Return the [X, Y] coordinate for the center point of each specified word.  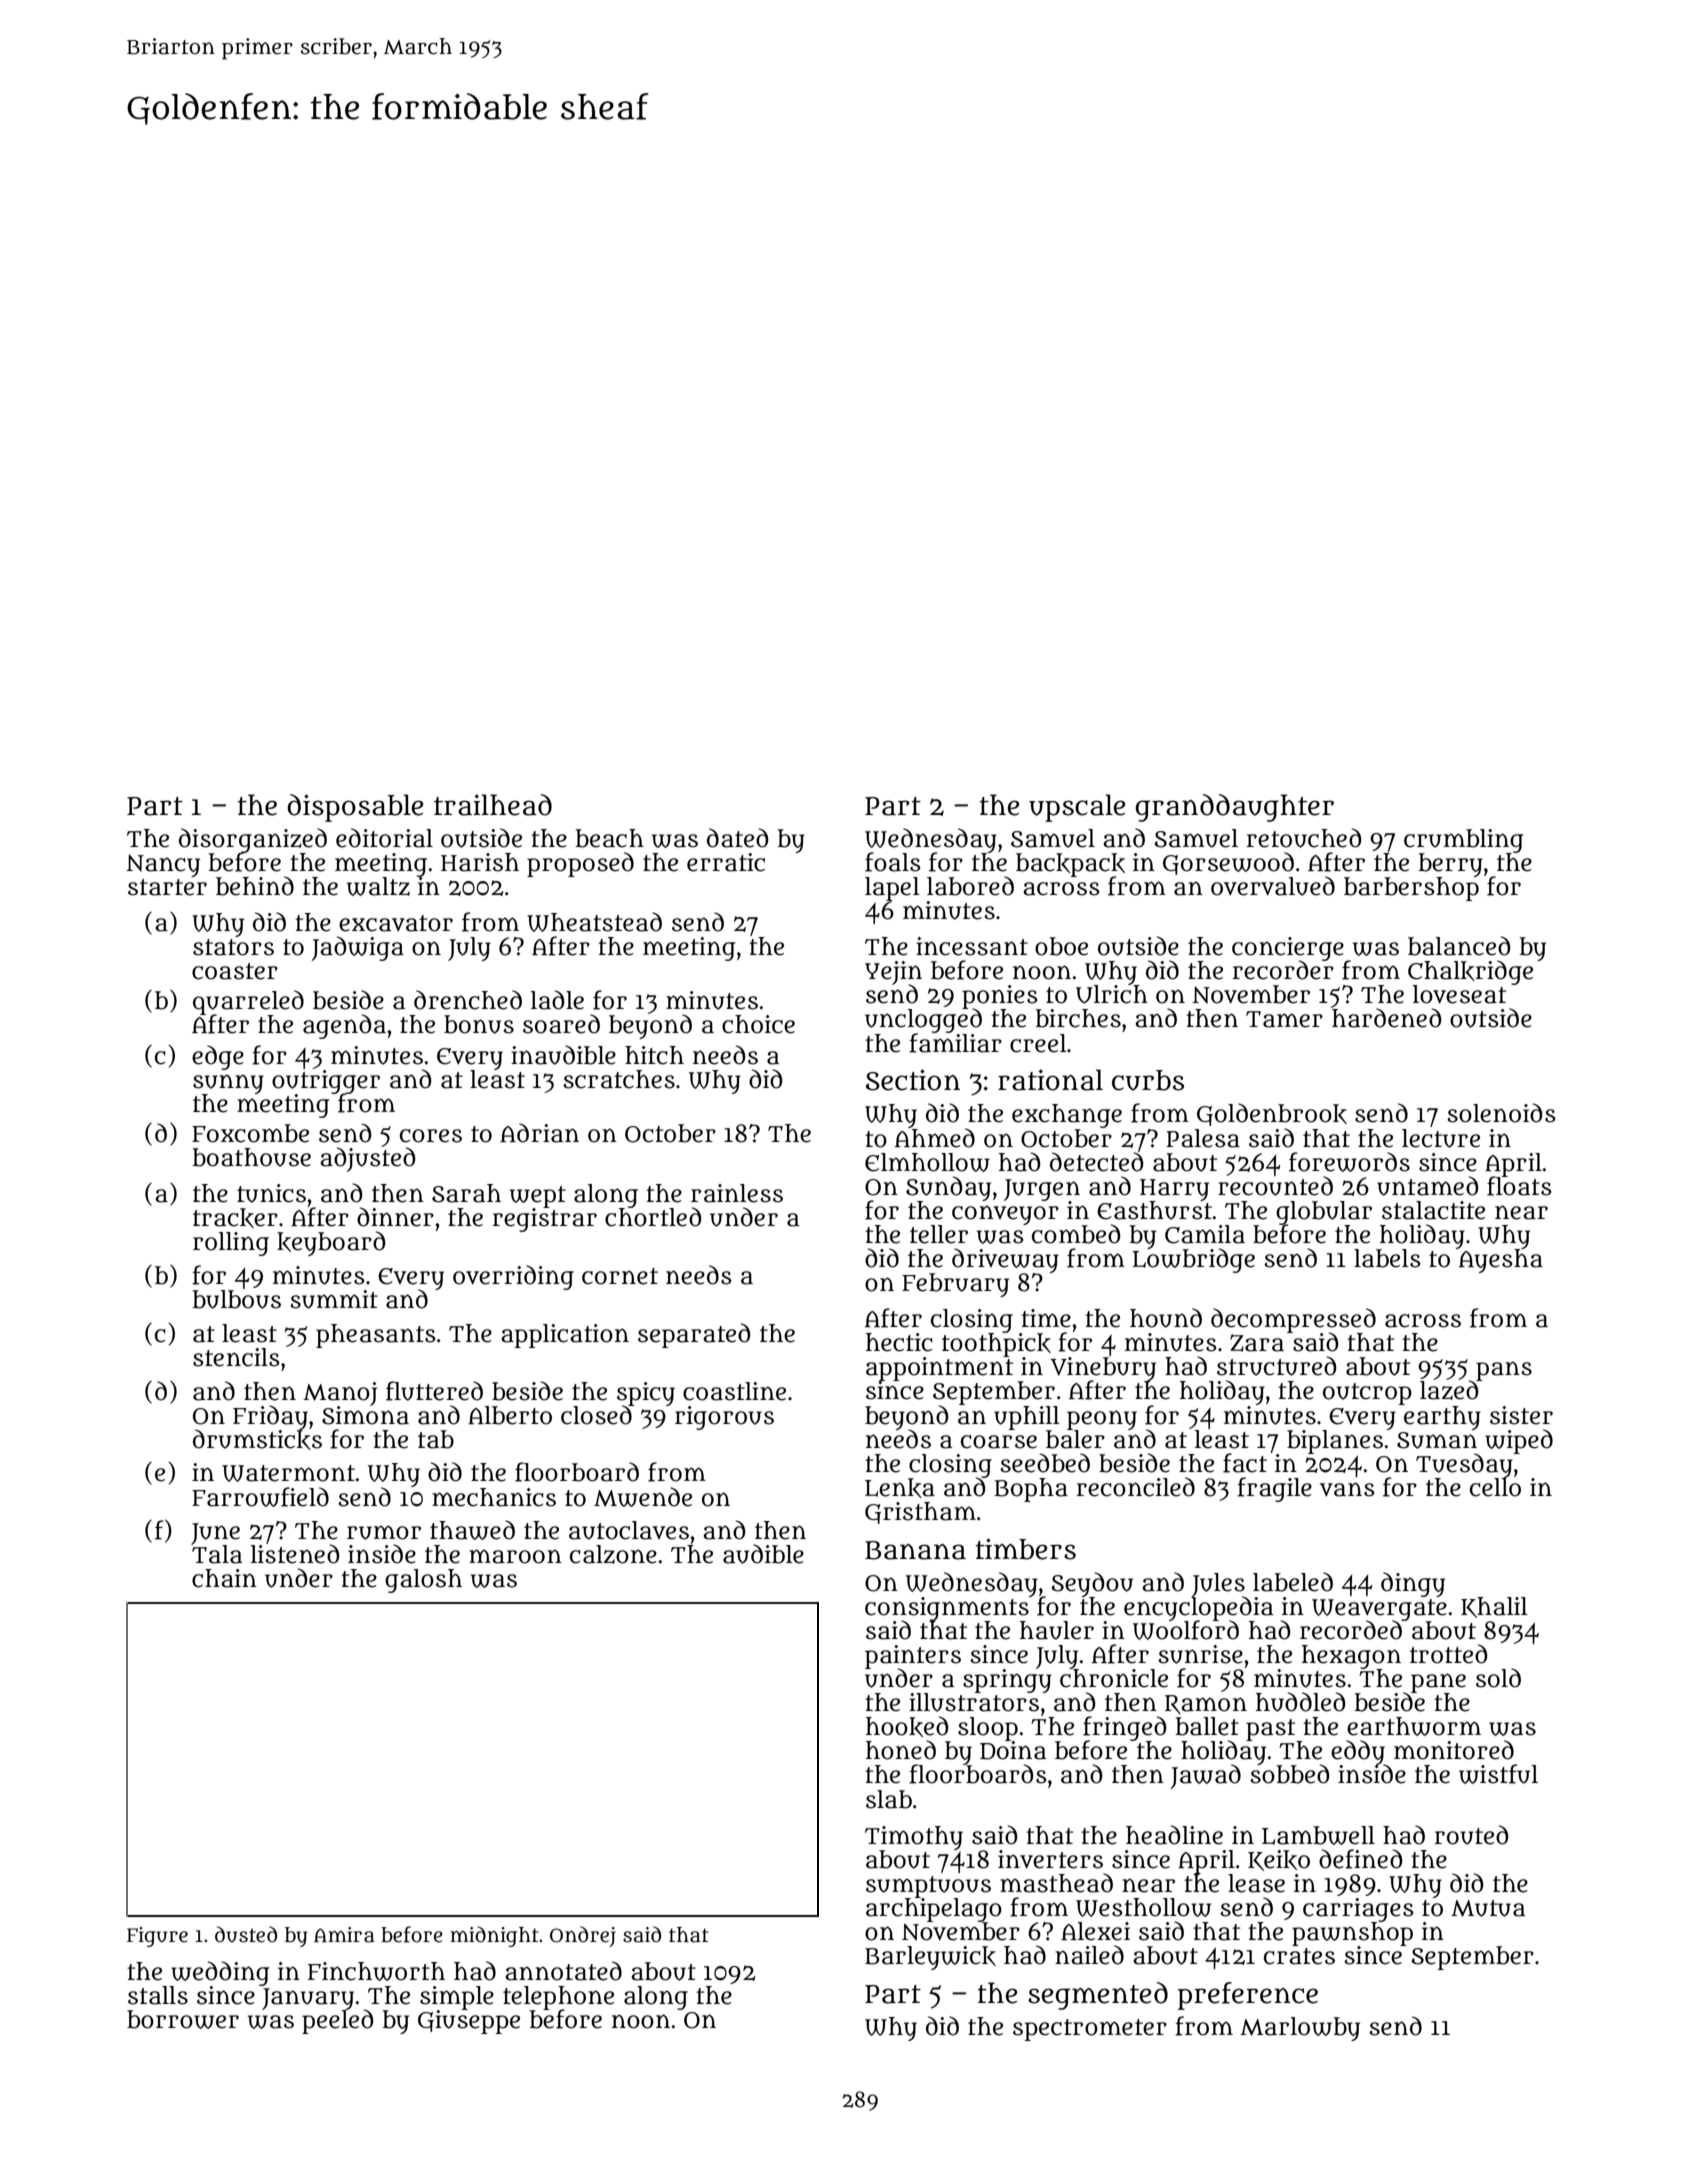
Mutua [1488, 1908]
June [215, 1534]
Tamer [1284, 1019]
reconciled [1135, 1487]
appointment [939, 1369]
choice [758, 1024]
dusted [246, 1934]
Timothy [914, 1838]
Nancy [163, 865]
